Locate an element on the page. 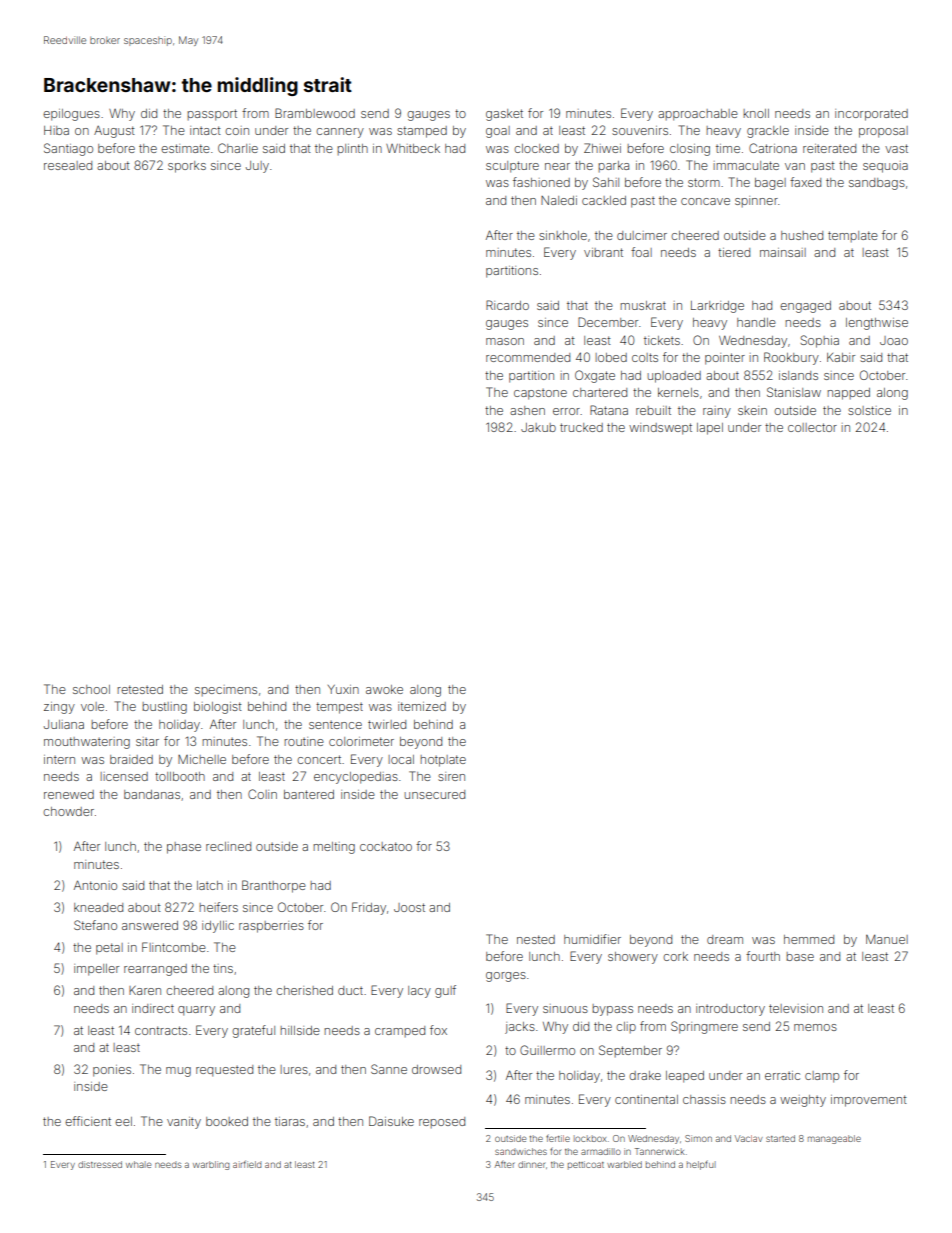 This document has width=952, height=1233. passport is located at coordinates (212, 115).
